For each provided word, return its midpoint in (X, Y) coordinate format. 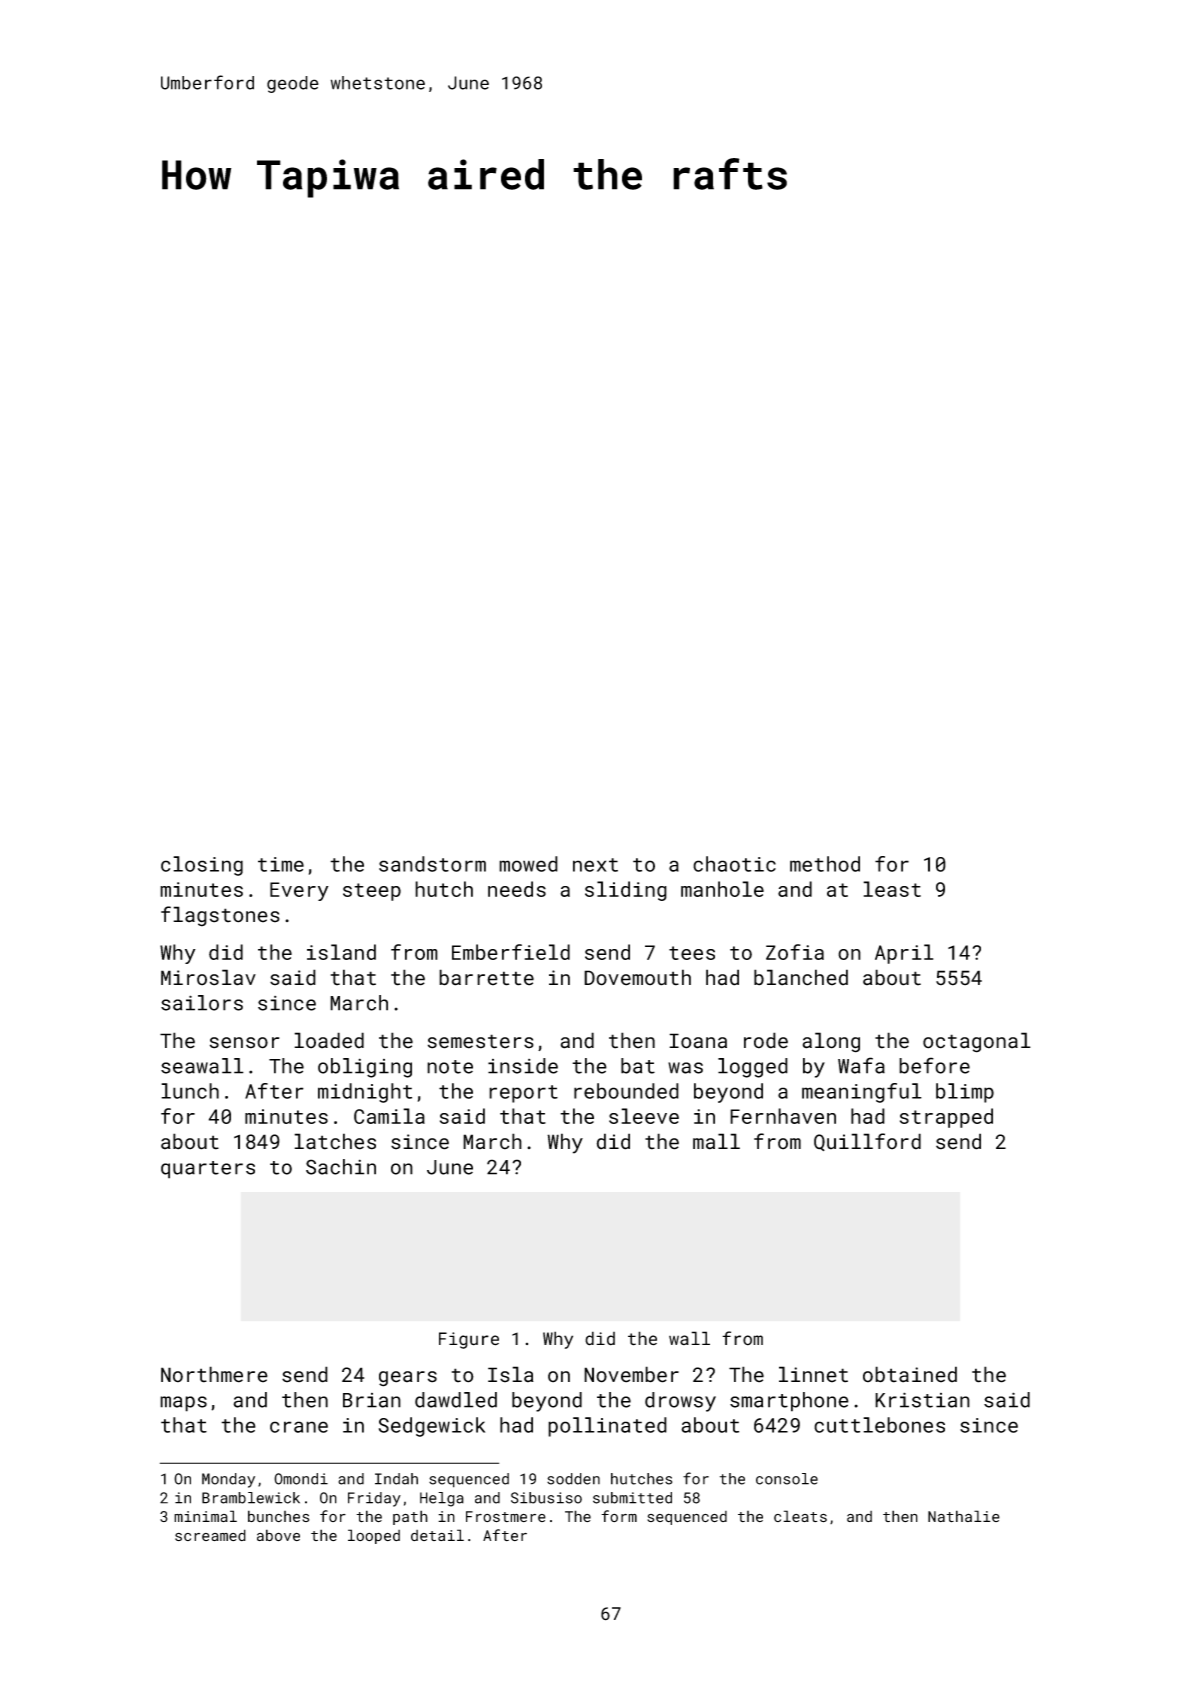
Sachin (341, 1167)
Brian (372, 1400)
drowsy (680, 1402)
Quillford (867, 1142)
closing (202, 866)
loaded (329, 1040)
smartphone (789, 1402)
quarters (208, 1170)
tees (692, 953)
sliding (626, 891)
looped (374, 1536)
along (831, 1042)
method (825, 864)
